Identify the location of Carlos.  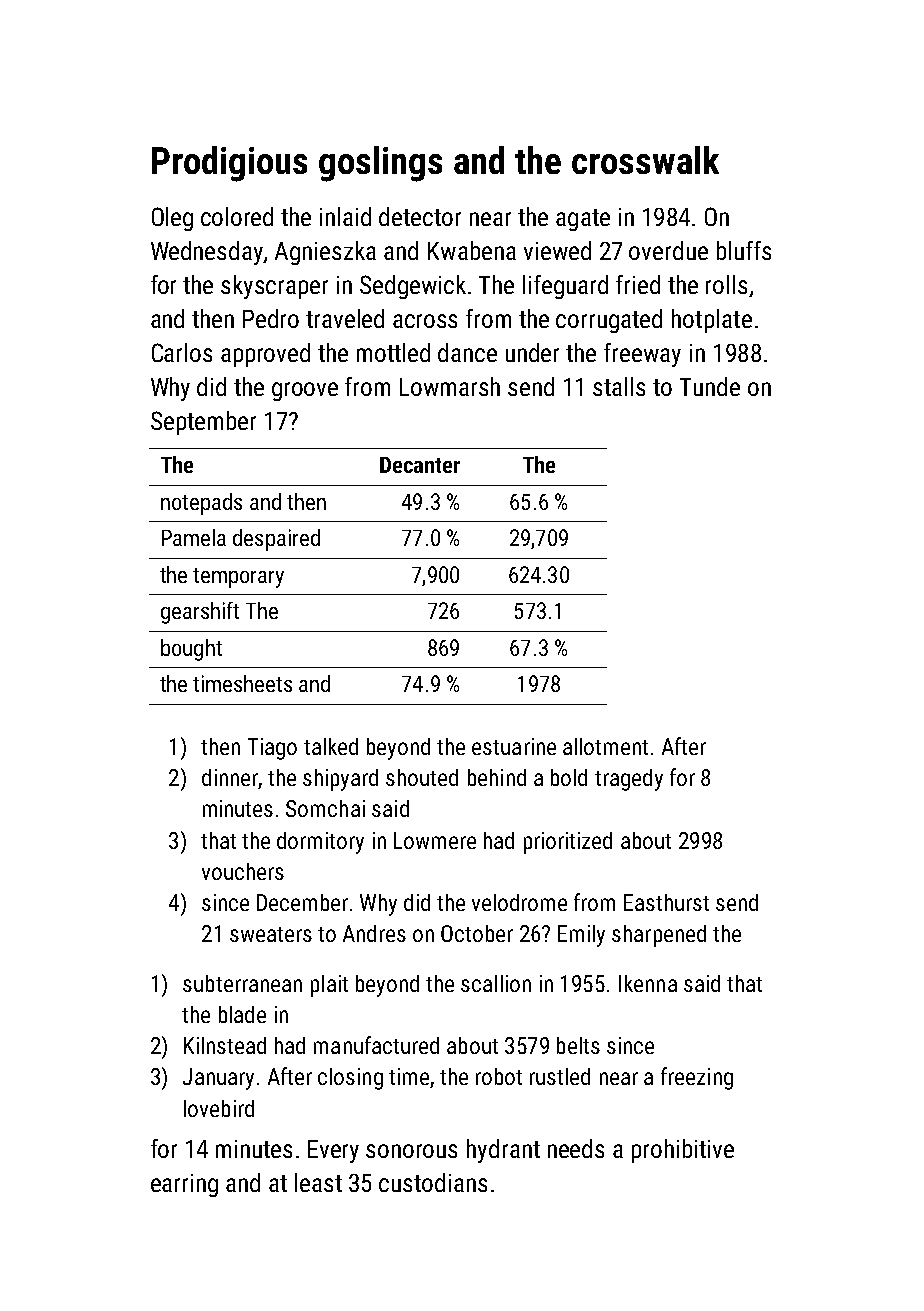
(182, 352).
